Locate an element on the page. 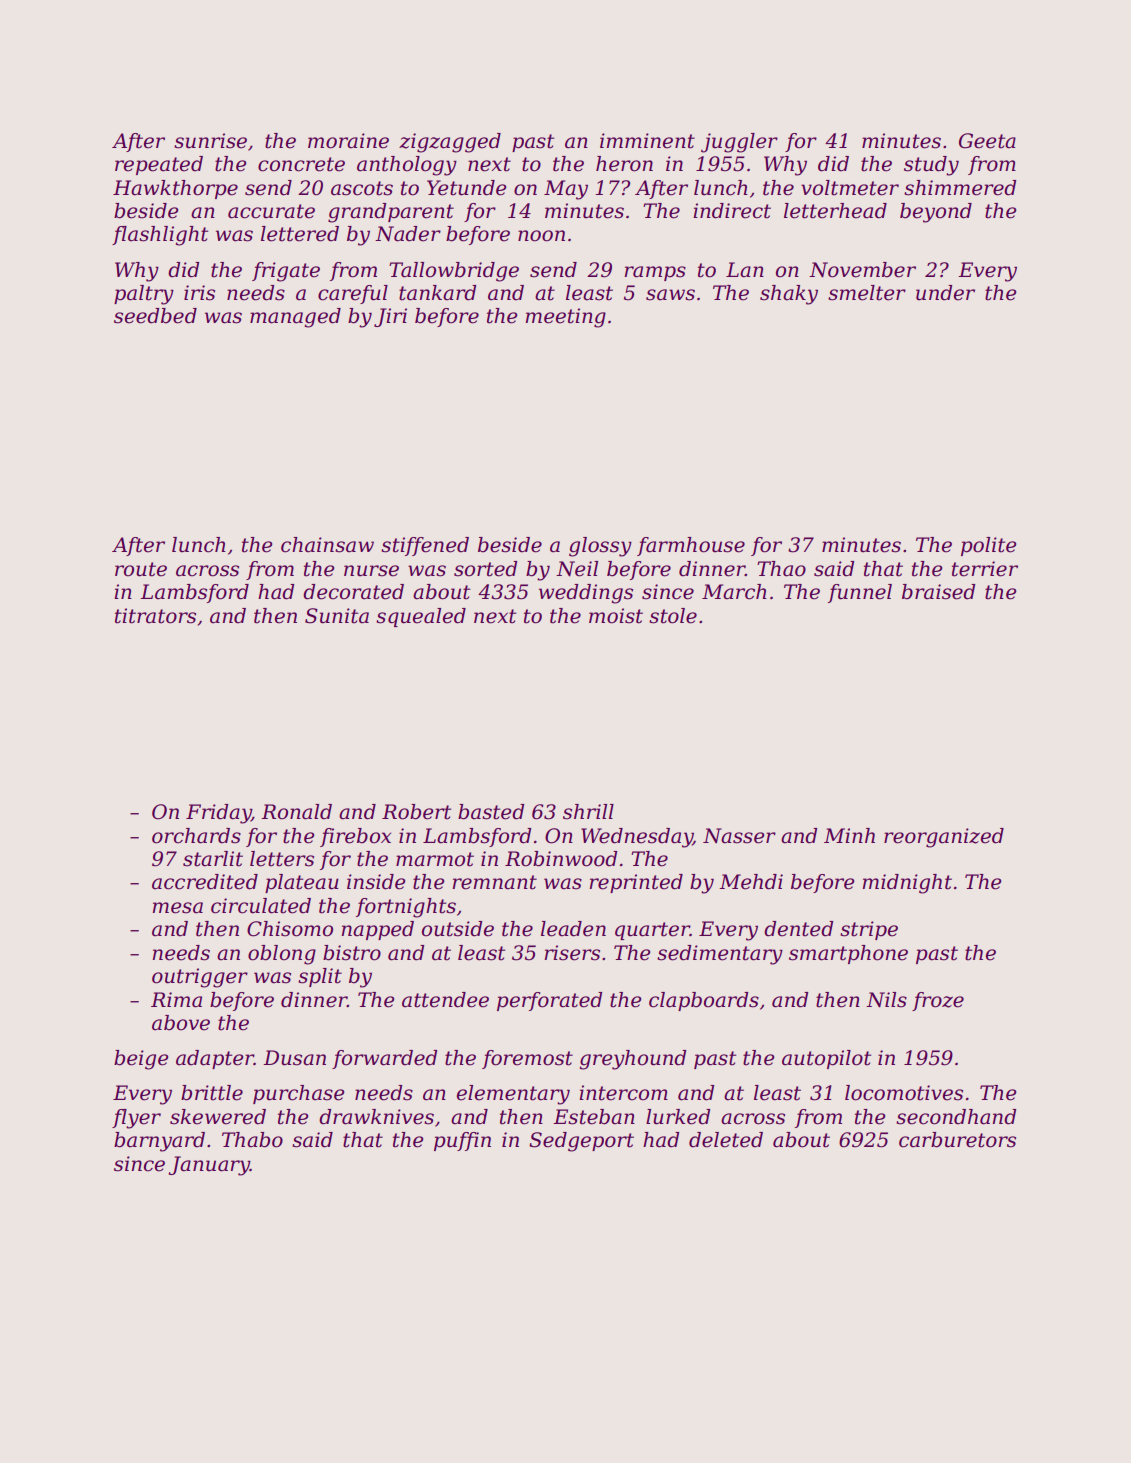 This page has width=1131, height=1463. titrators is located at coordinates (155, 616).
